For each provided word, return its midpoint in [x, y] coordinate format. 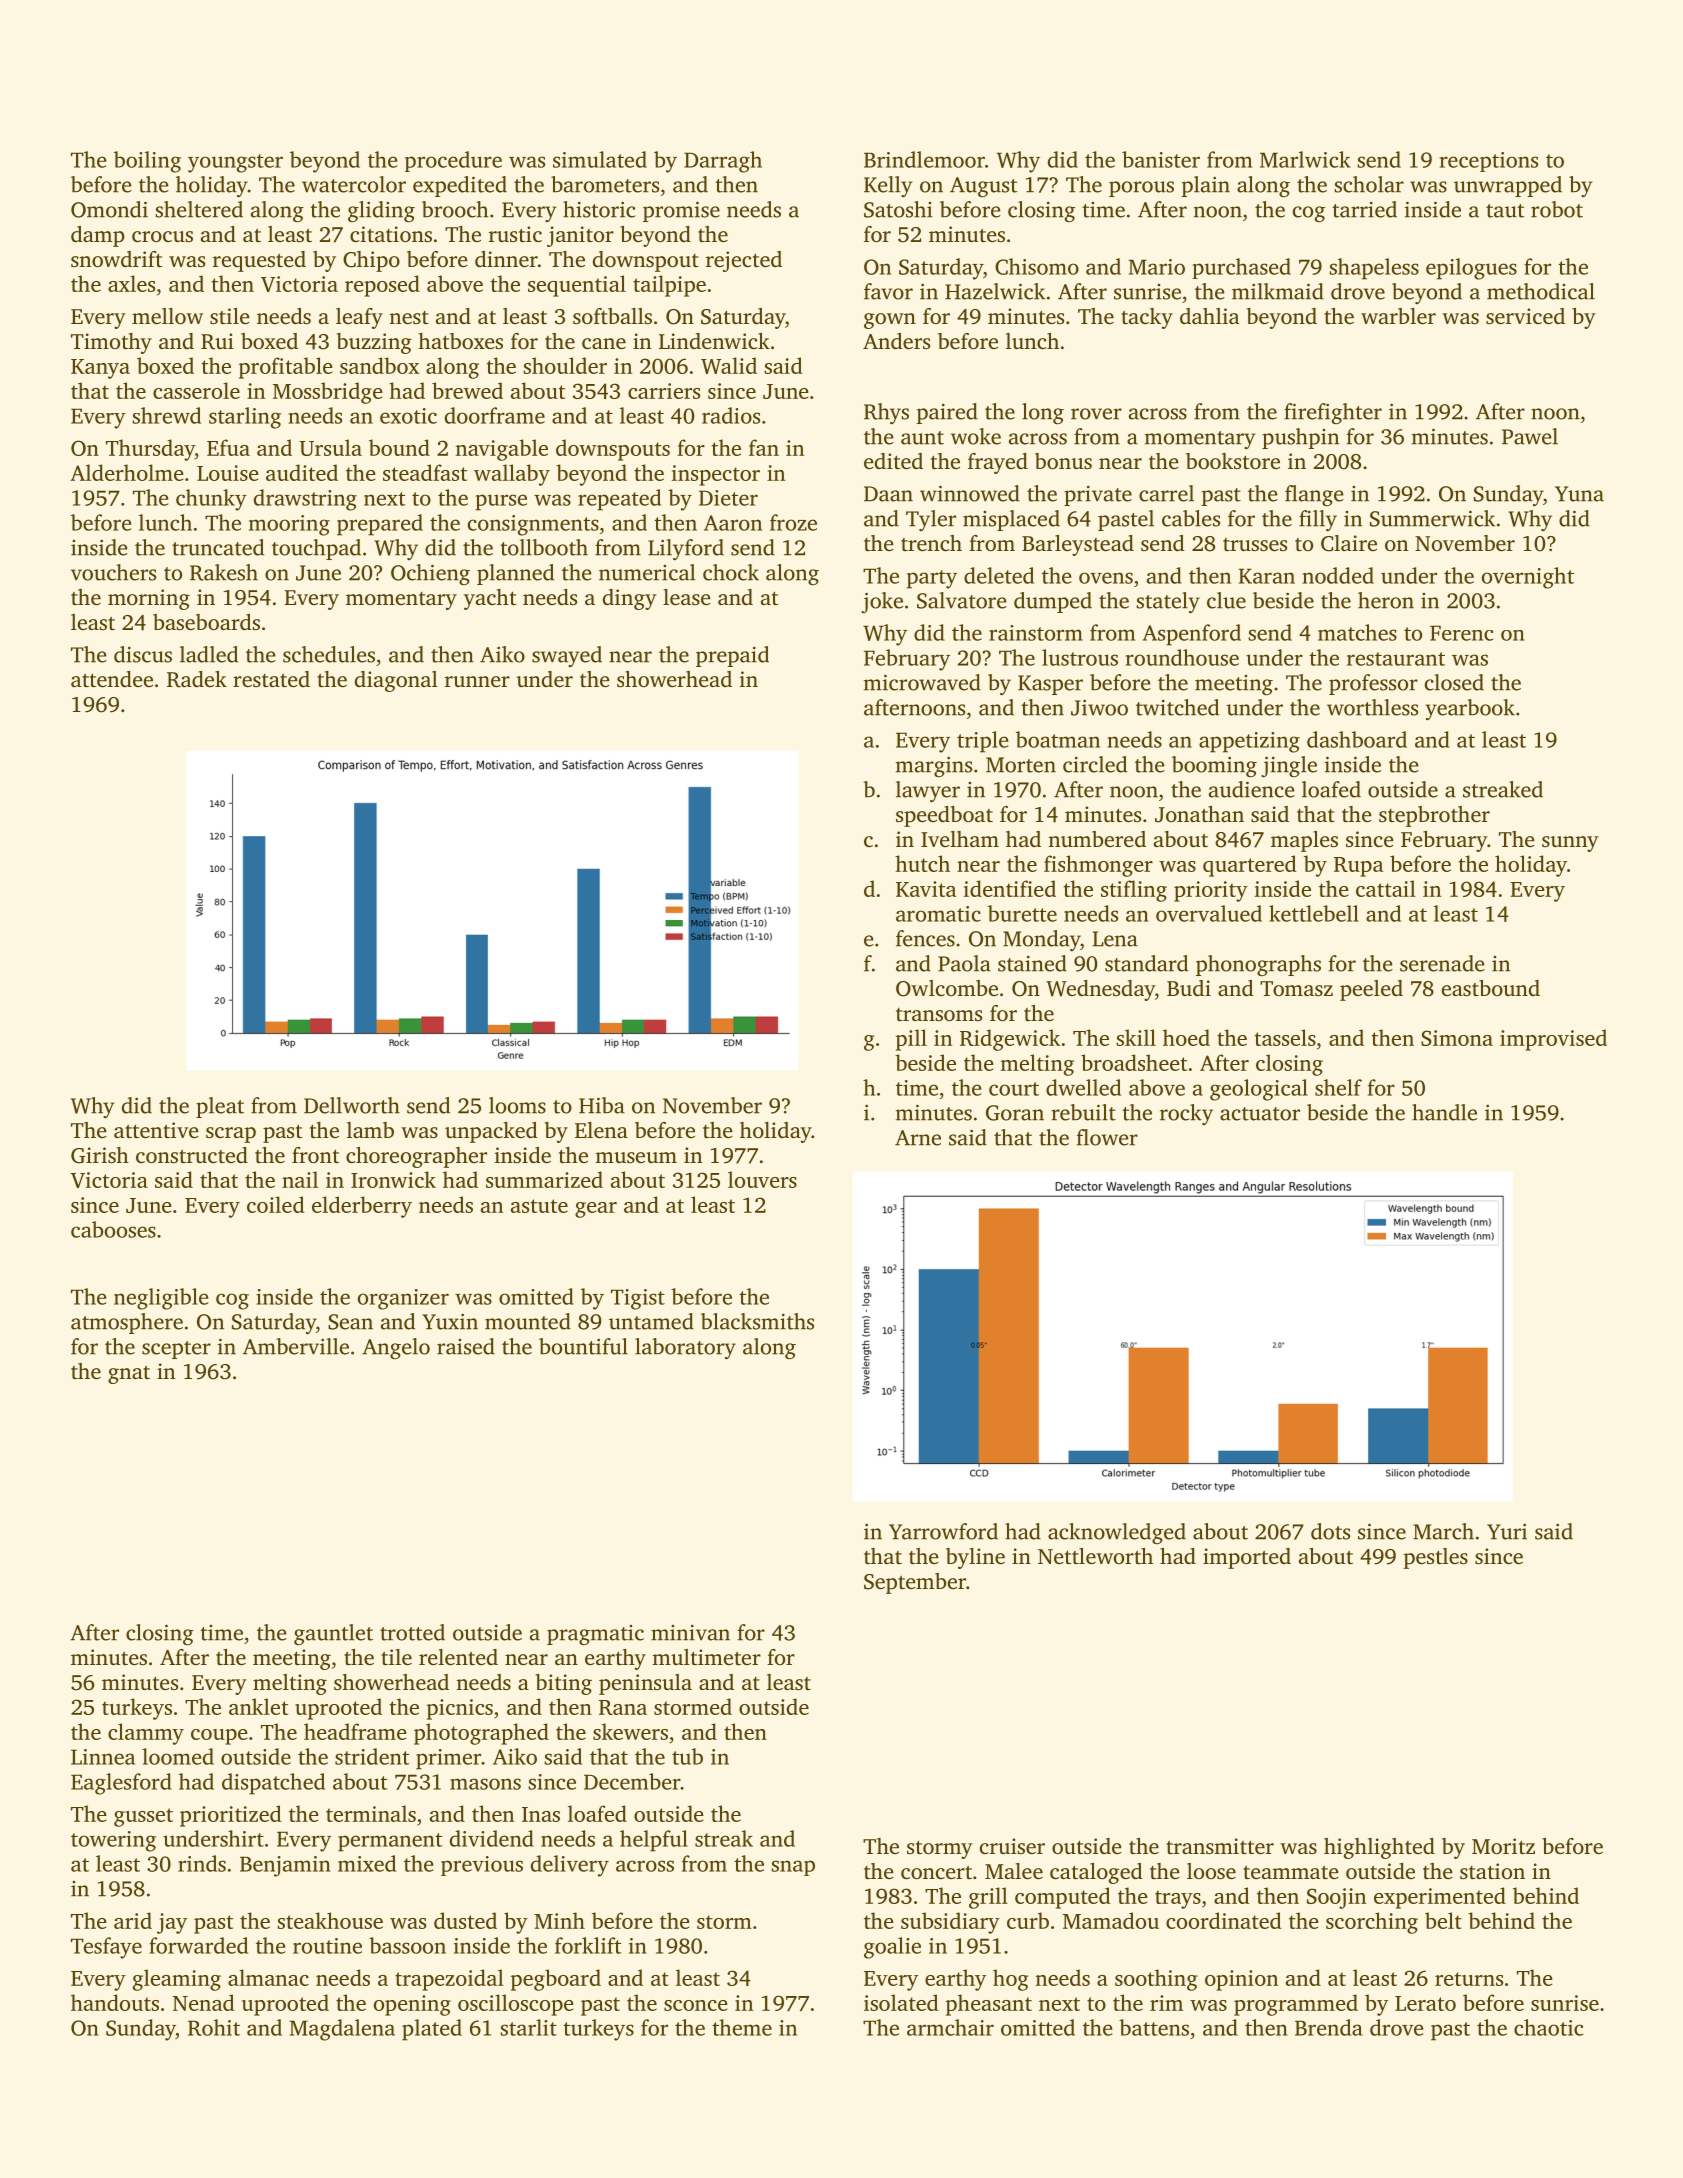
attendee [112, 679]
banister [1161, 159]
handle [1444, 1112]
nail [300, 1179]
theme [742, 2027]
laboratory [685, 1348]
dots [1330, 1531]
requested [259, 261]
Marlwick [1305, 159]
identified [1010, 888]
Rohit [214, 2027]
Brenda [1329, 2027]
